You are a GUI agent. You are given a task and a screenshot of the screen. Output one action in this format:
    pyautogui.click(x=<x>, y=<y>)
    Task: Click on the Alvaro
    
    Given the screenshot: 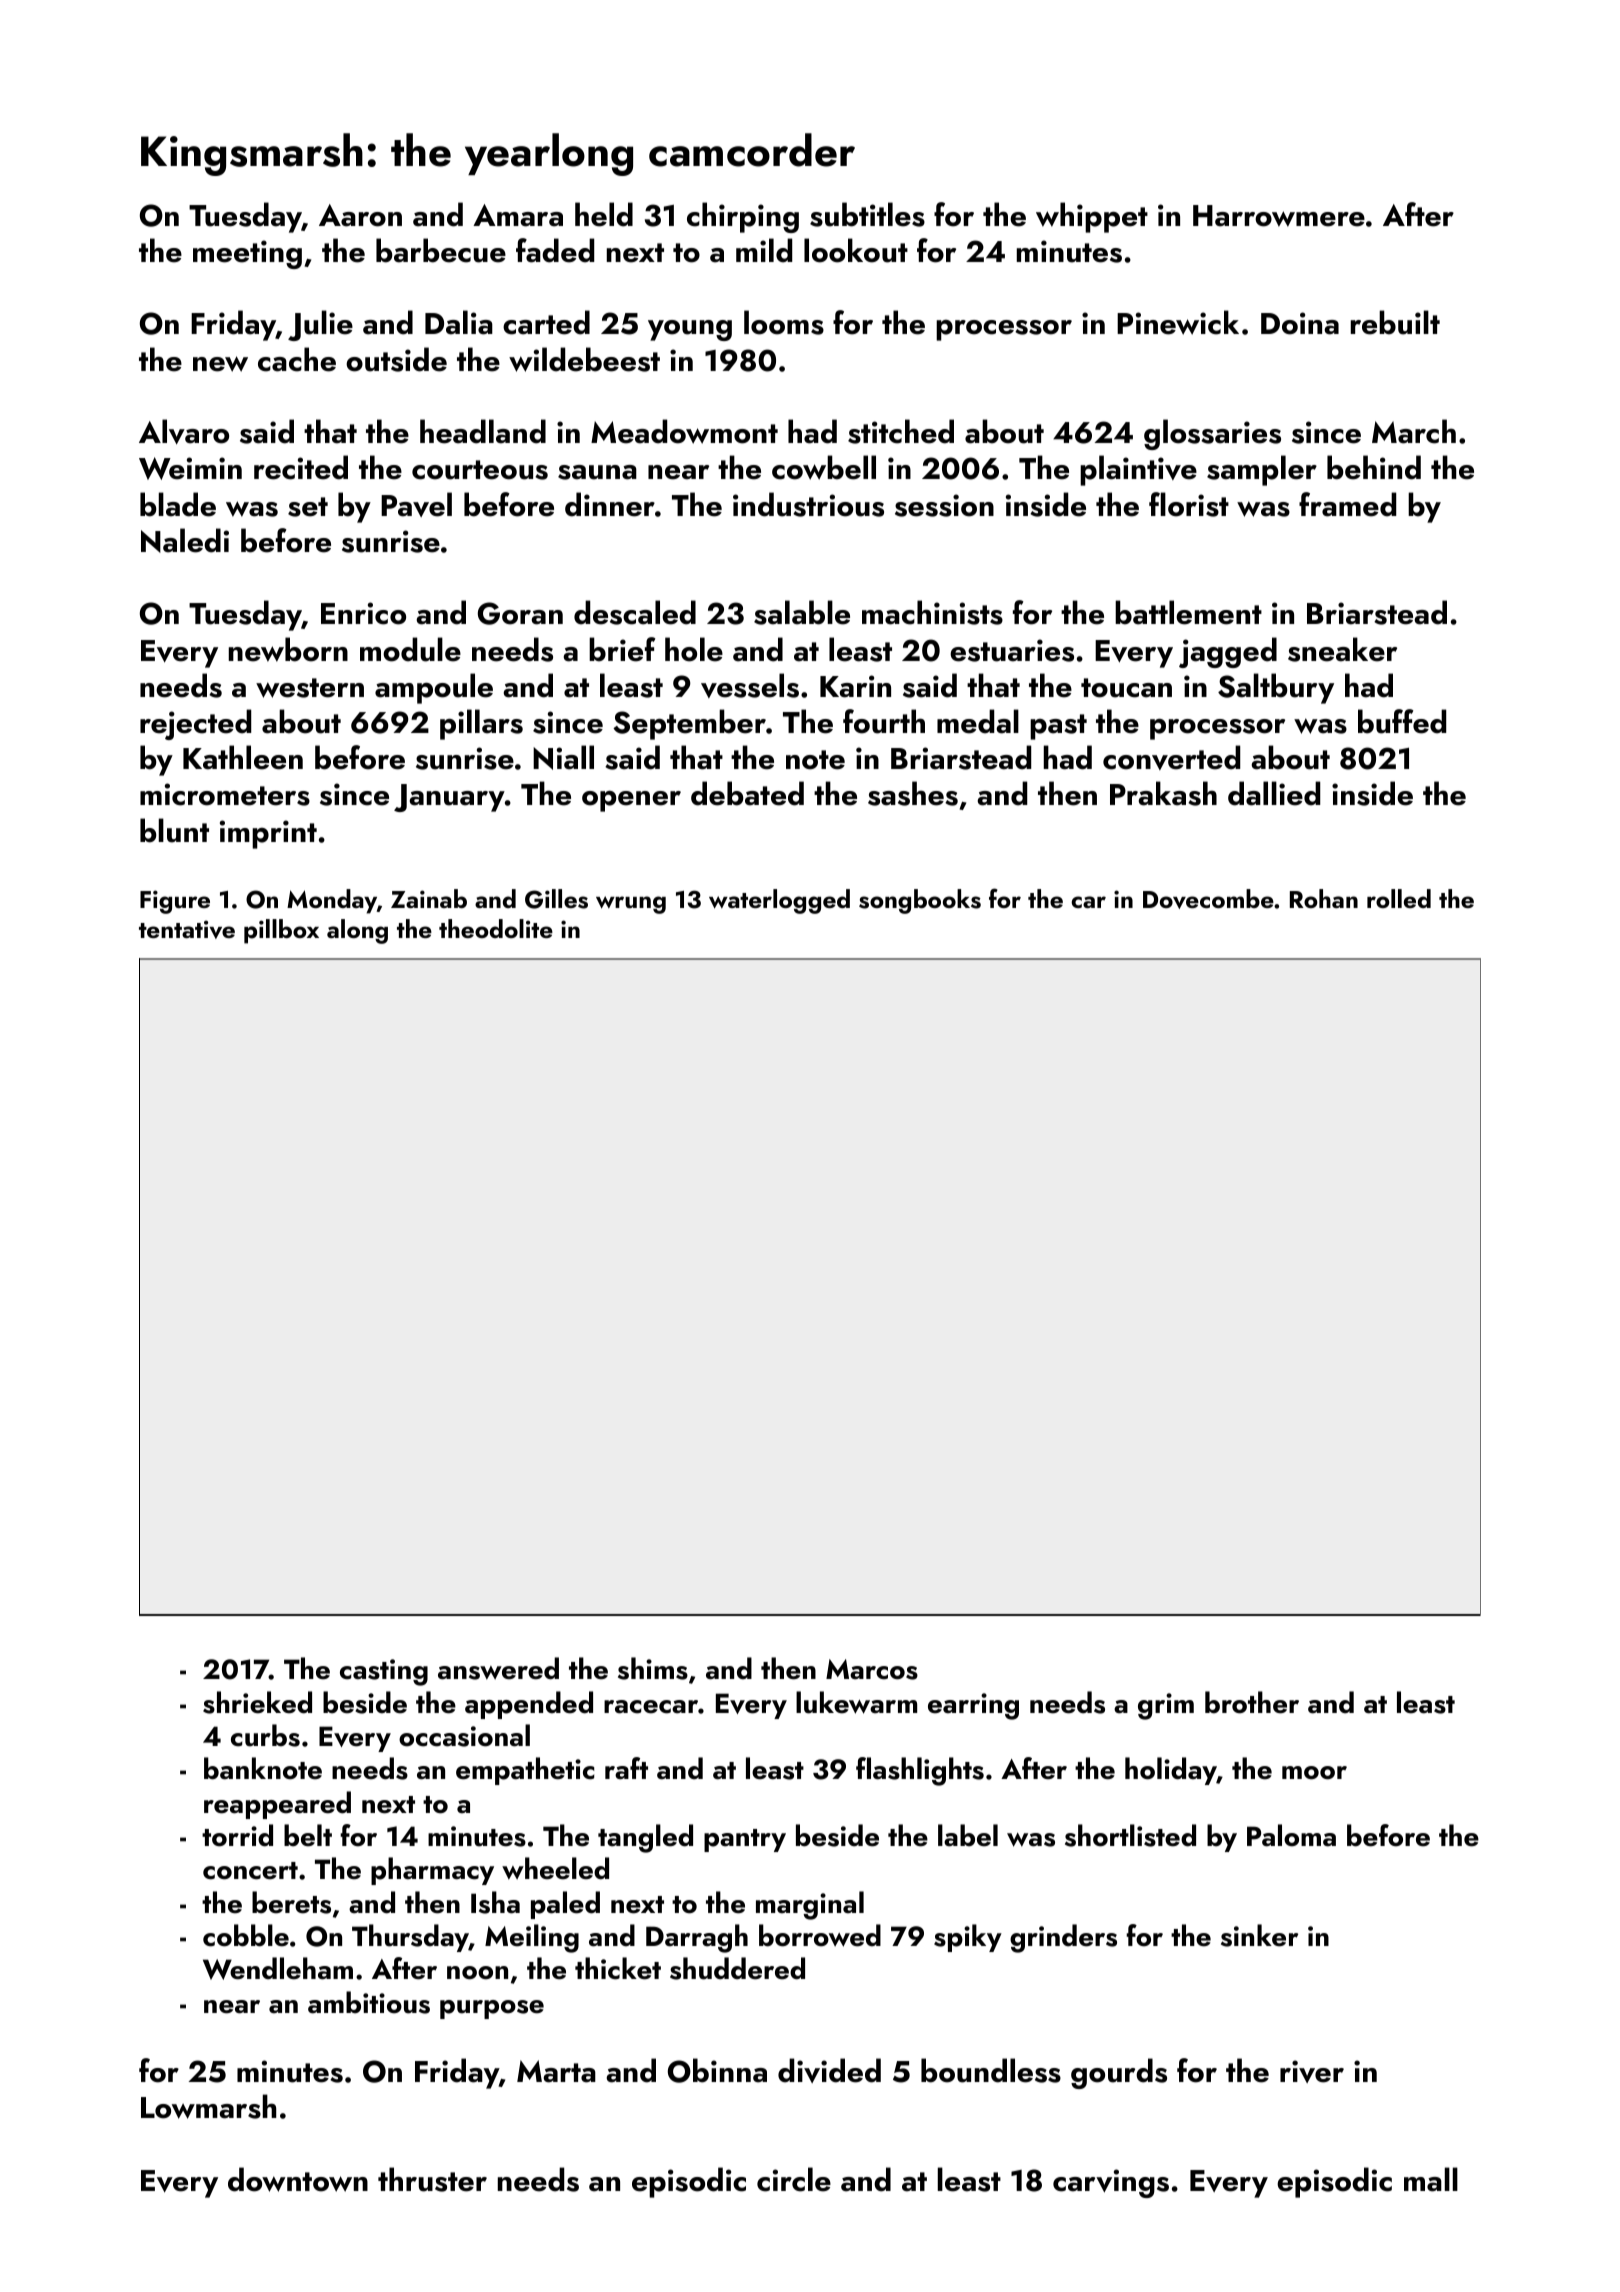 What is the action you would take?
    pyautogui.click(x=184, y=431)
